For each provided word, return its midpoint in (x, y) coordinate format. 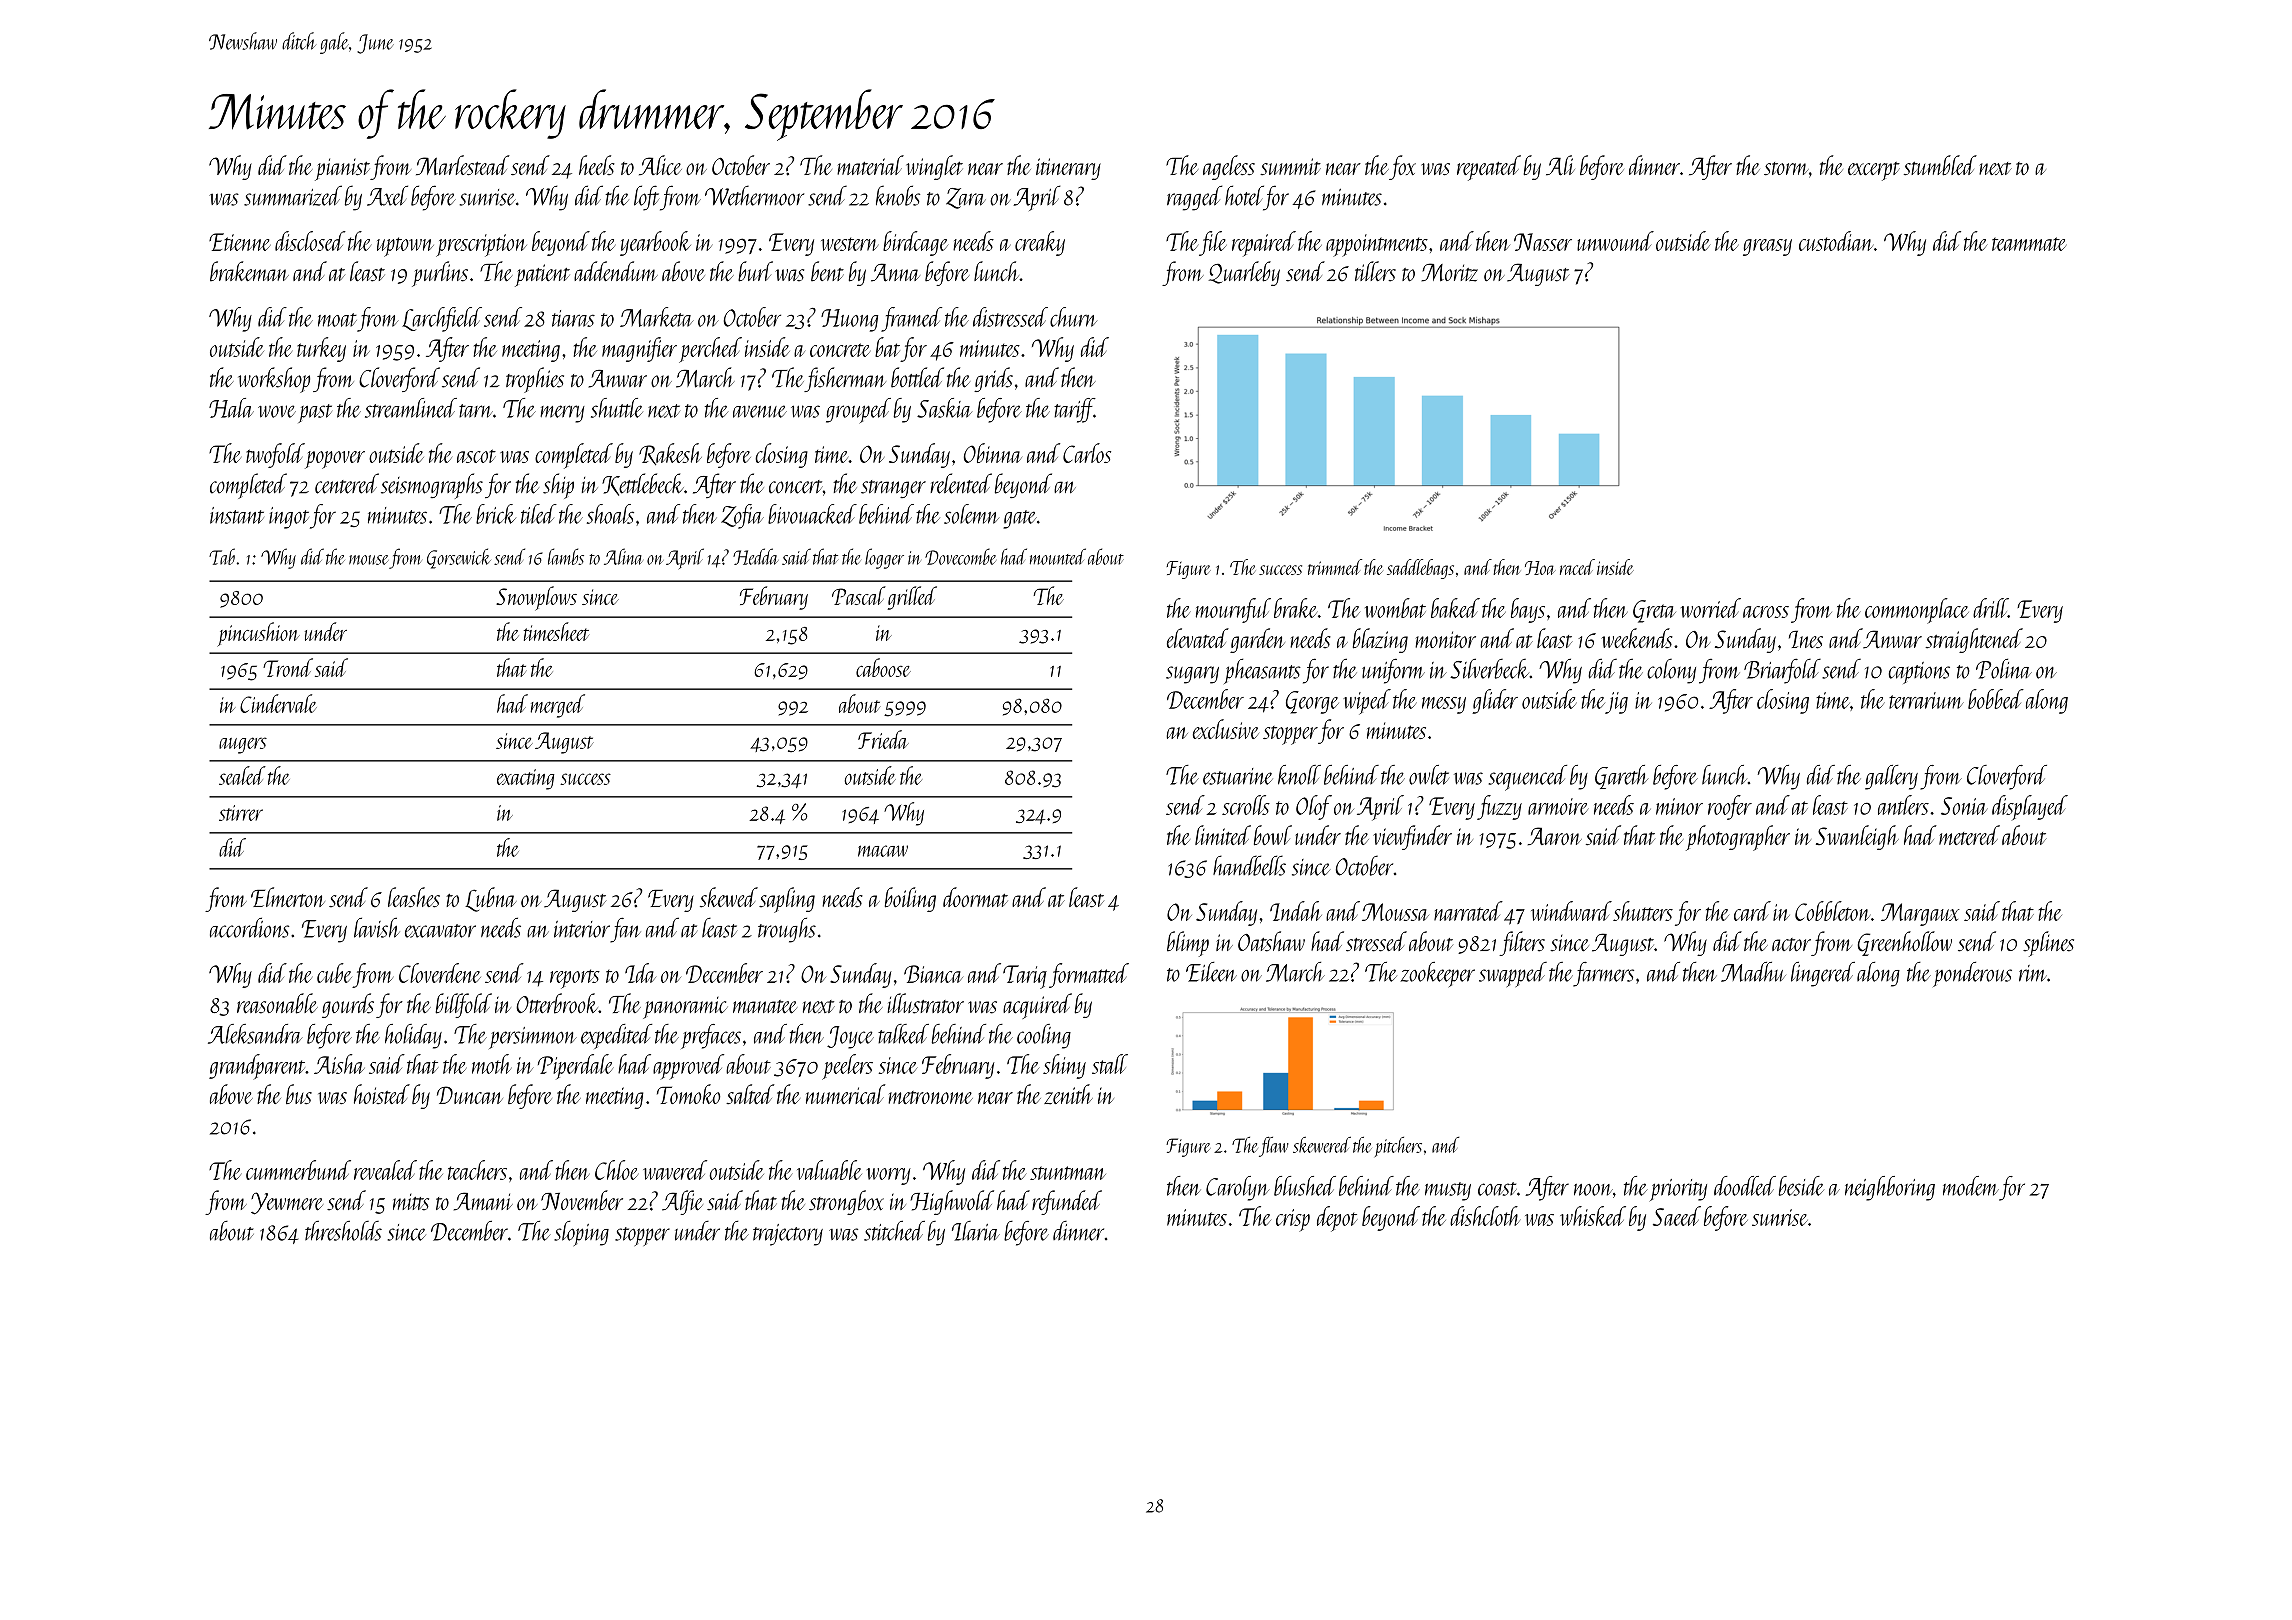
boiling (910, 899)
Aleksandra (255, 1034)
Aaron (1555, 836)
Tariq (1025, 977)
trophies (535, 380)
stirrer (241, 813)
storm (1786, 169)
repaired (1264, 244)
